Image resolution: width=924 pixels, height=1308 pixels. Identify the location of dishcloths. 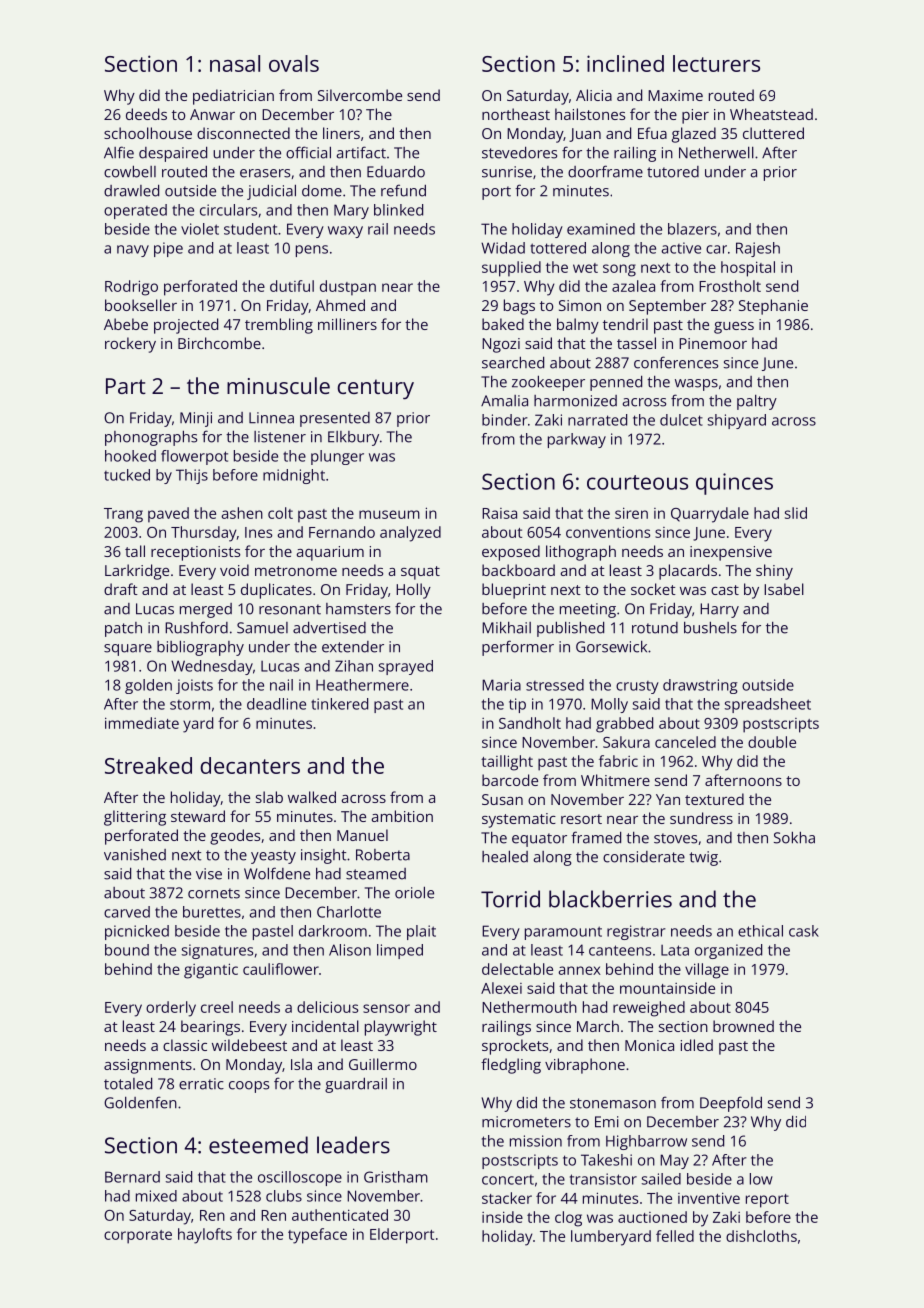
(761, 1236).
